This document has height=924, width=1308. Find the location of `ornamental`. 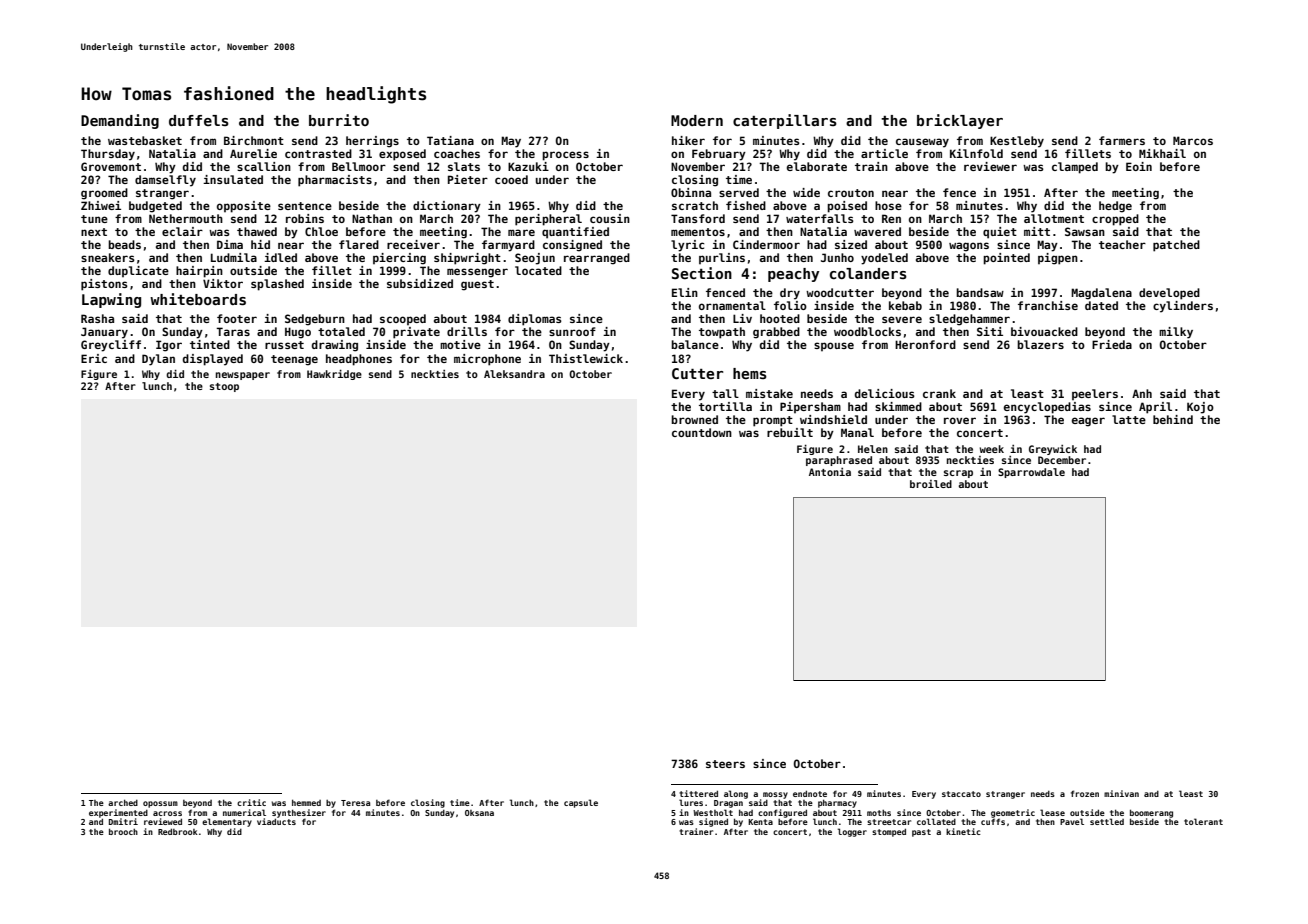

ornamental is located at coordinates (732, 305).
